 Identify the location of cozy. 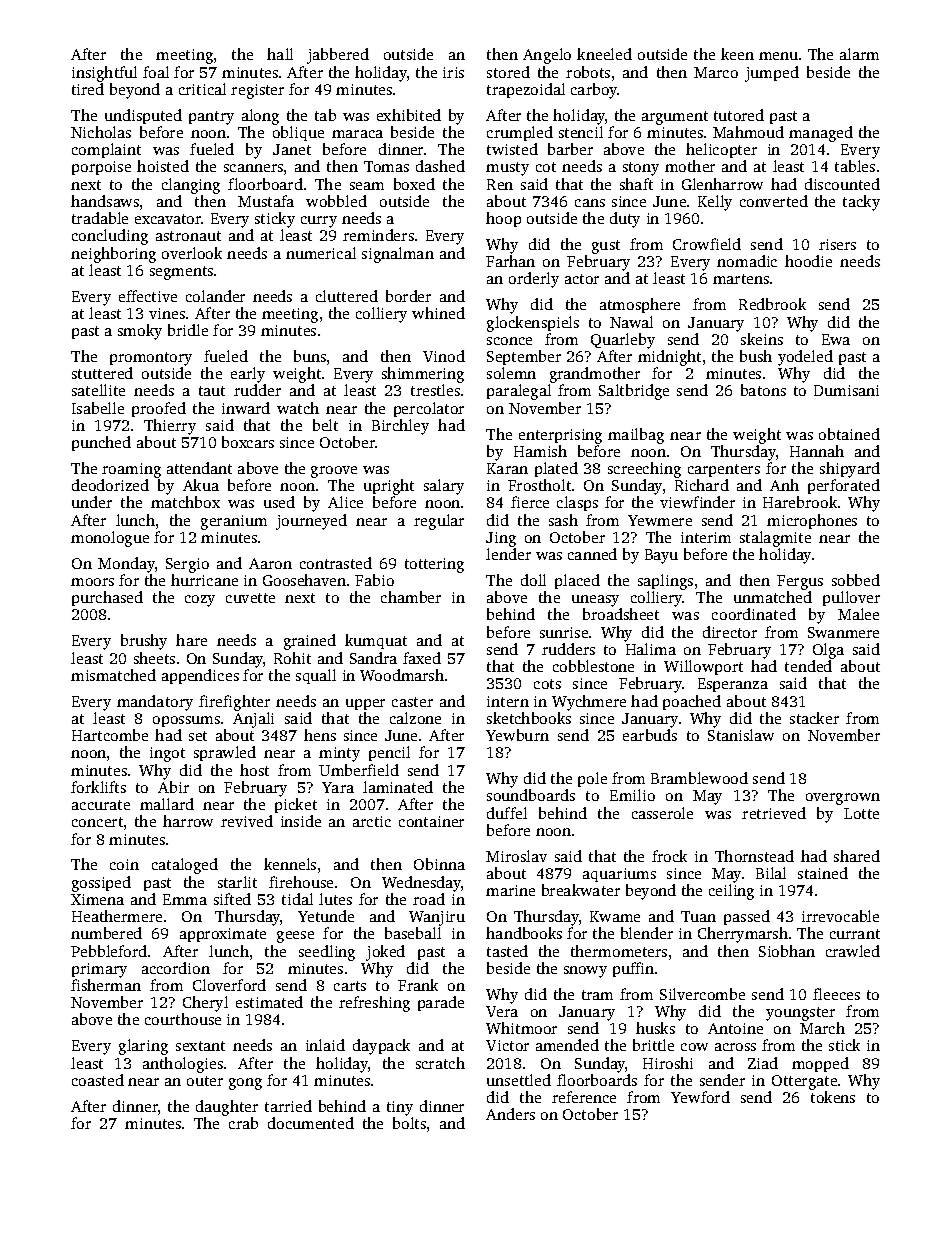
(200, 601).
